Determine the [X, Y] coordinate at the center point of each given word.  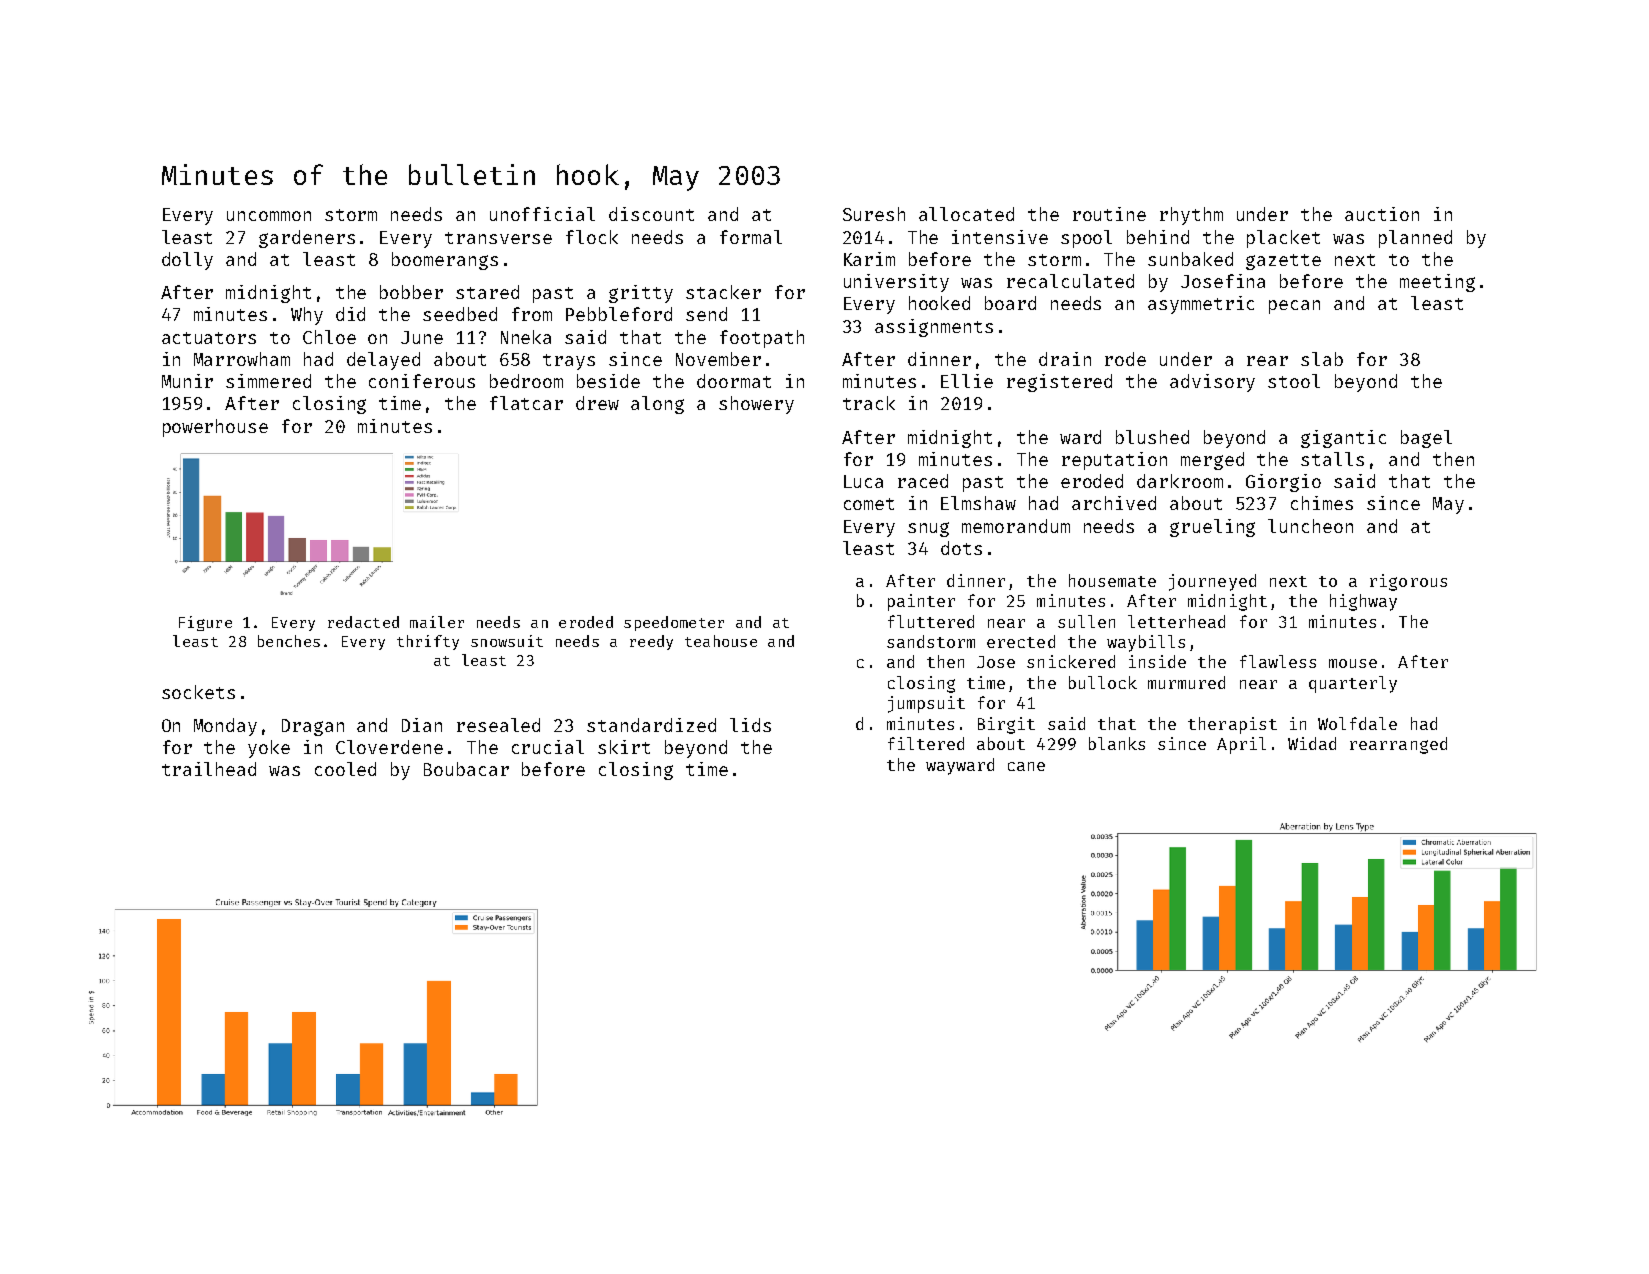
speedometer [674, 623]
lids [750, 725]
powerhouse [215, 428]
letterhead [1176, 621]
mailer [437, 622]
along [657, 405]
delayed [383, 361]
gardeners [307, 239]
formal [751, 237]
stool [1294, 381]
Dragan [313, 727]
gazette [1283, 262]
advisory [1212, 383]
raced [923, 481]
